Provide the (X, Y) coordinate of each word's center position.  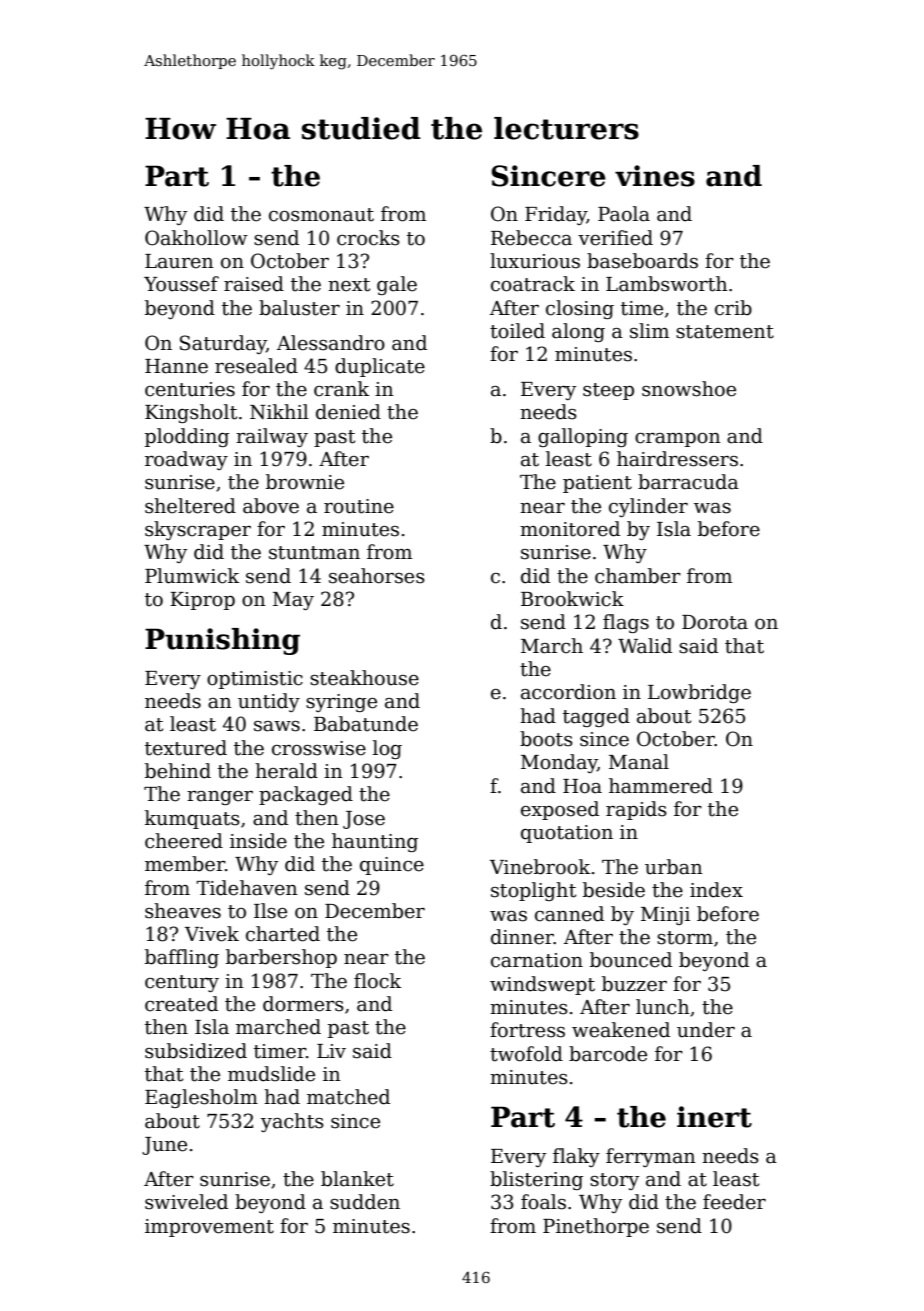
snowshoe (689, 389)
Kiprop (202, 601)
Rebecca (531, 238)
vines (655, 176)
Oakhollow (196, 238)
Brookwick (572, 599)
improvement (209, 1228)
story (614, 1181)
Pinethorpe (596, 1227)
